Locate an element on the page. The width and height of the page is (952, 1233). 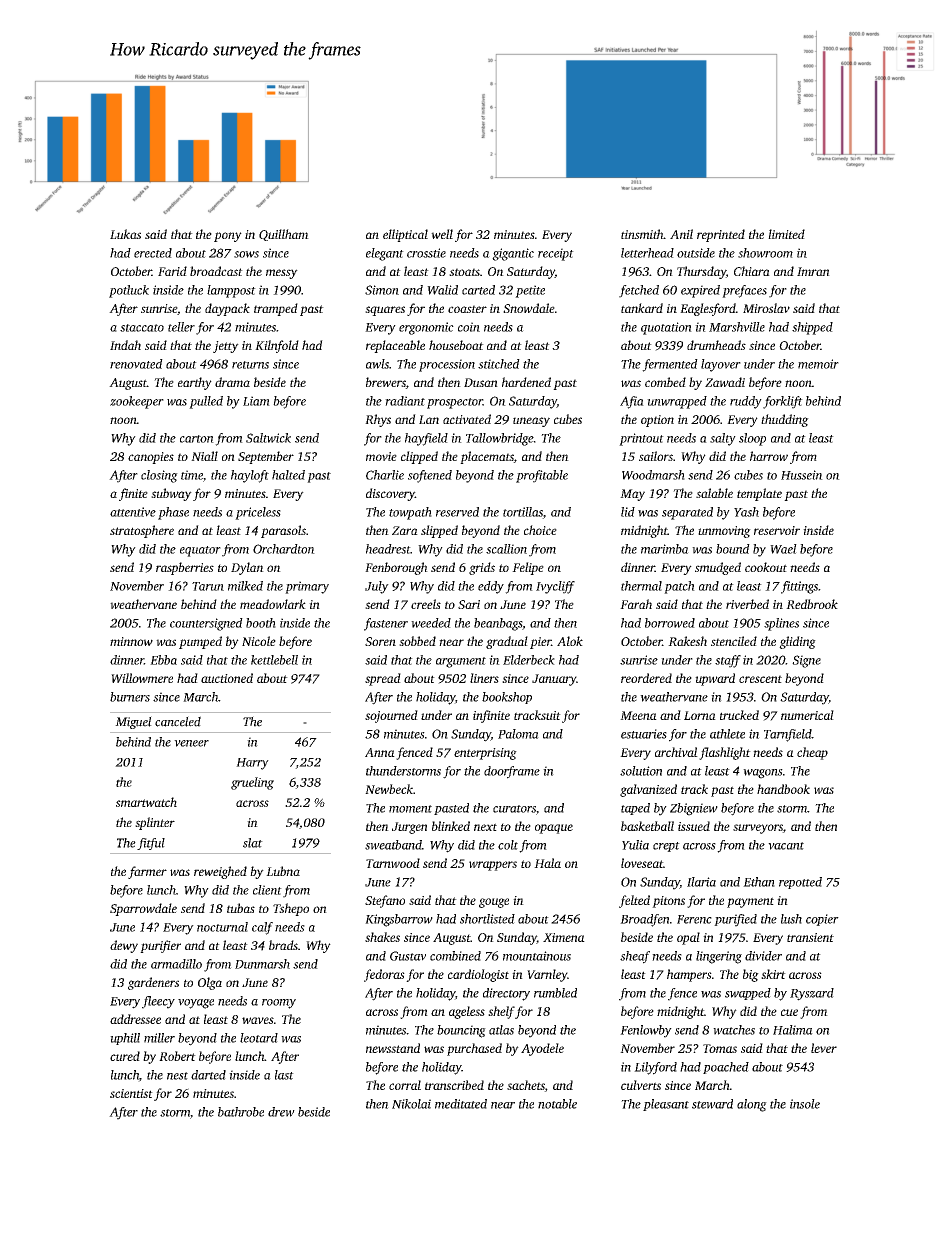
petite is located at coordinates (530, 291).
